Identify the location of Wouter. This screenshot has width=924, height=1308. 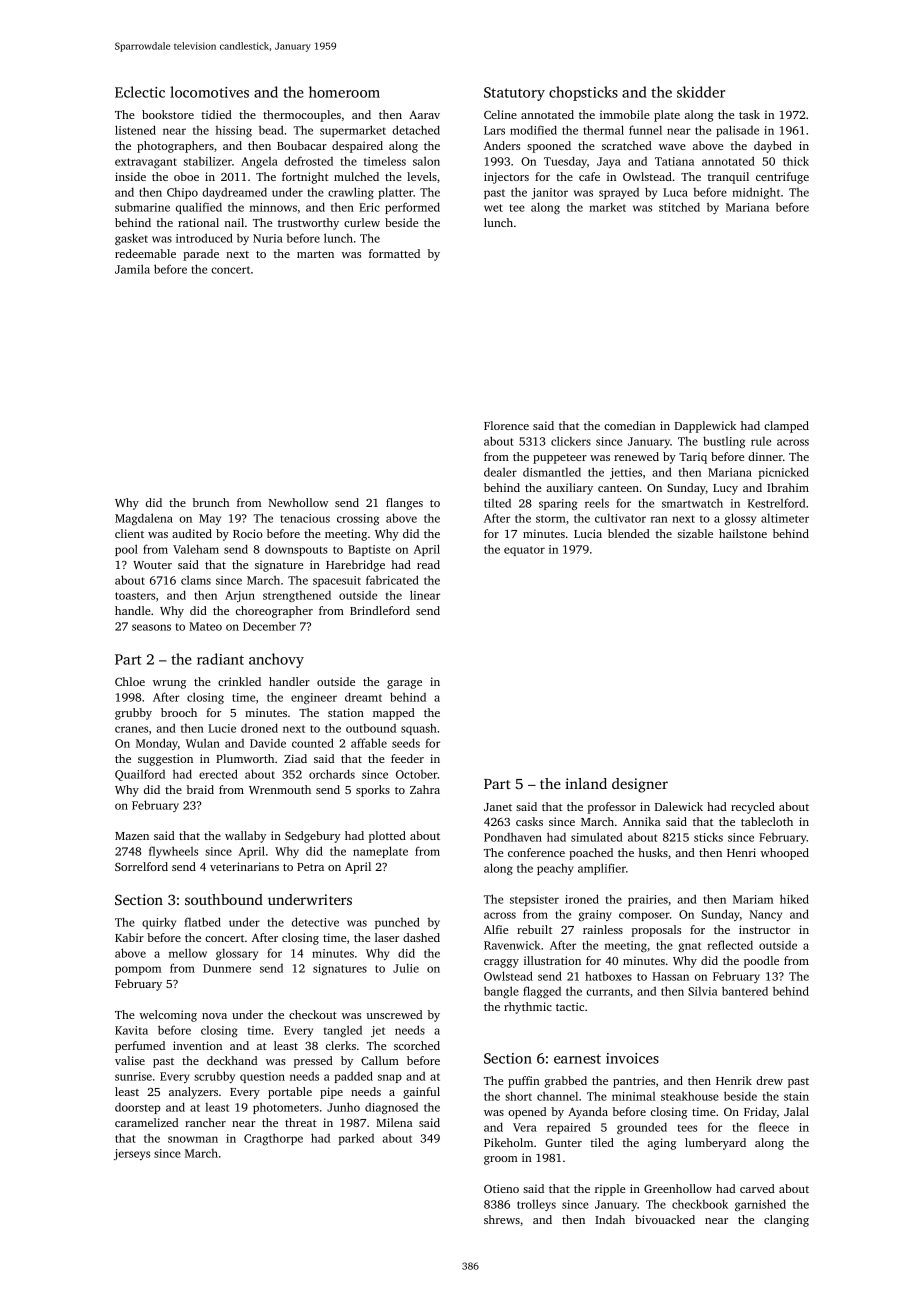
(152, 565).
